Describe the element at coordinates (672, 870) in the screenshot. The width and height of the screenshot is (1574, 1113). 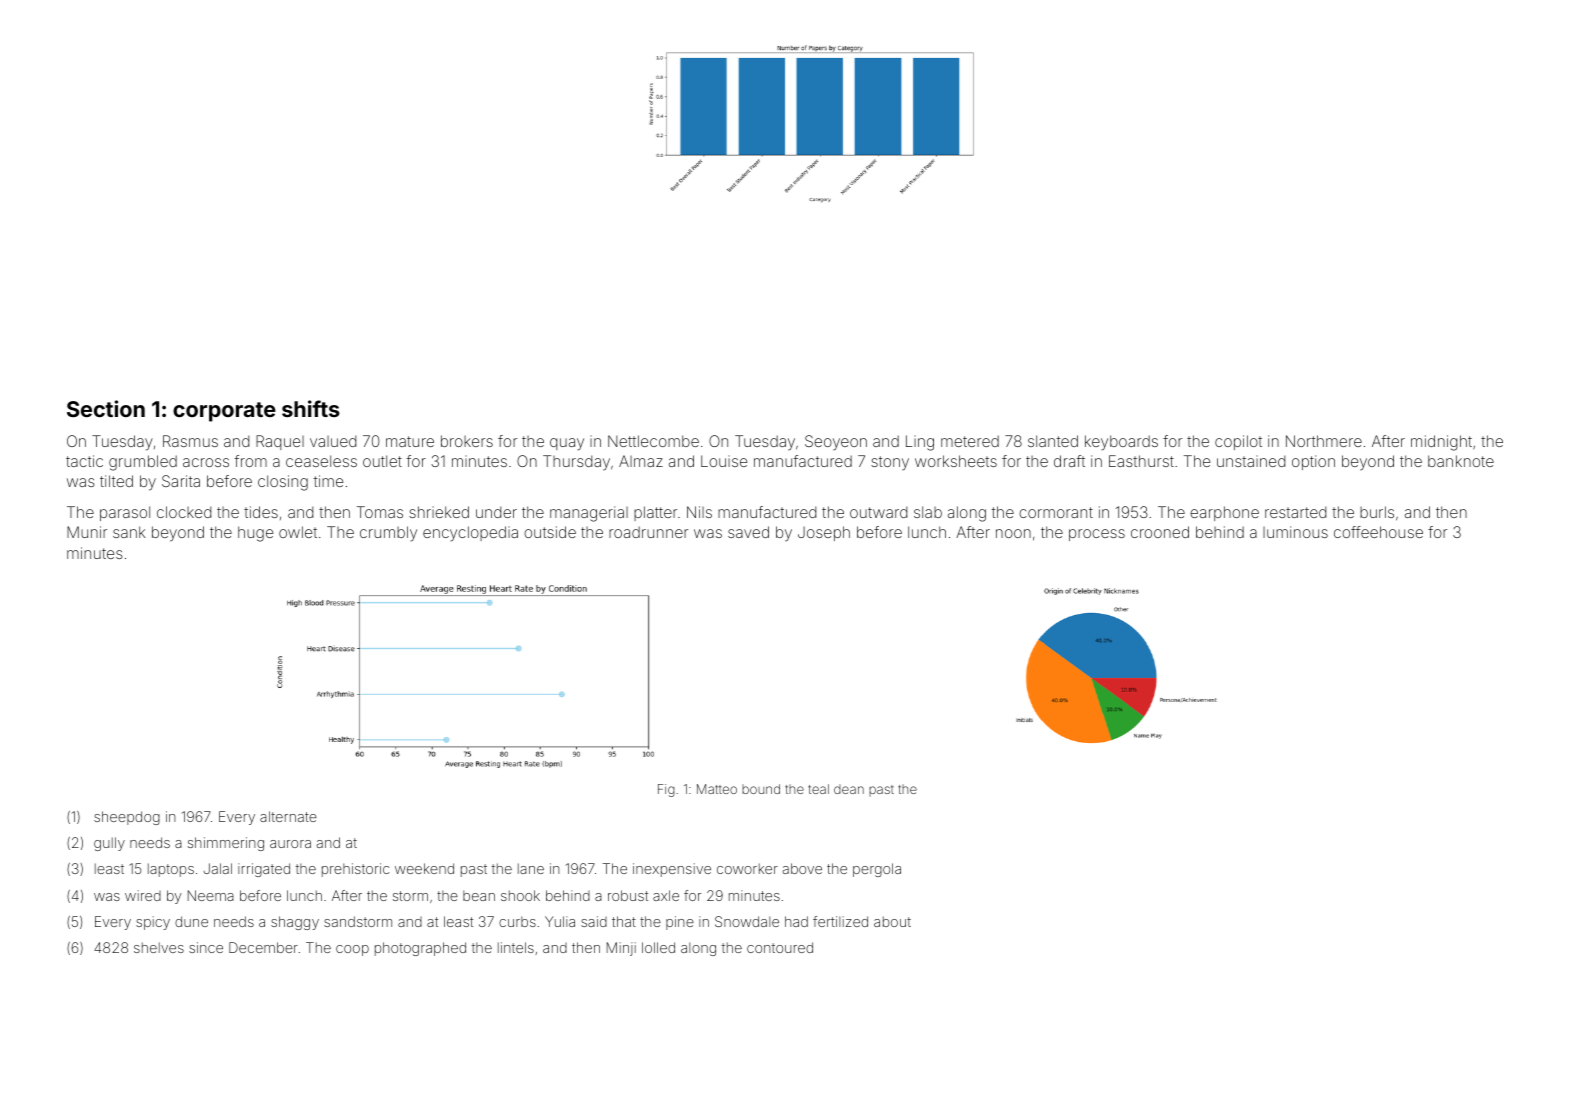
I see `inexpensive` at that location.
